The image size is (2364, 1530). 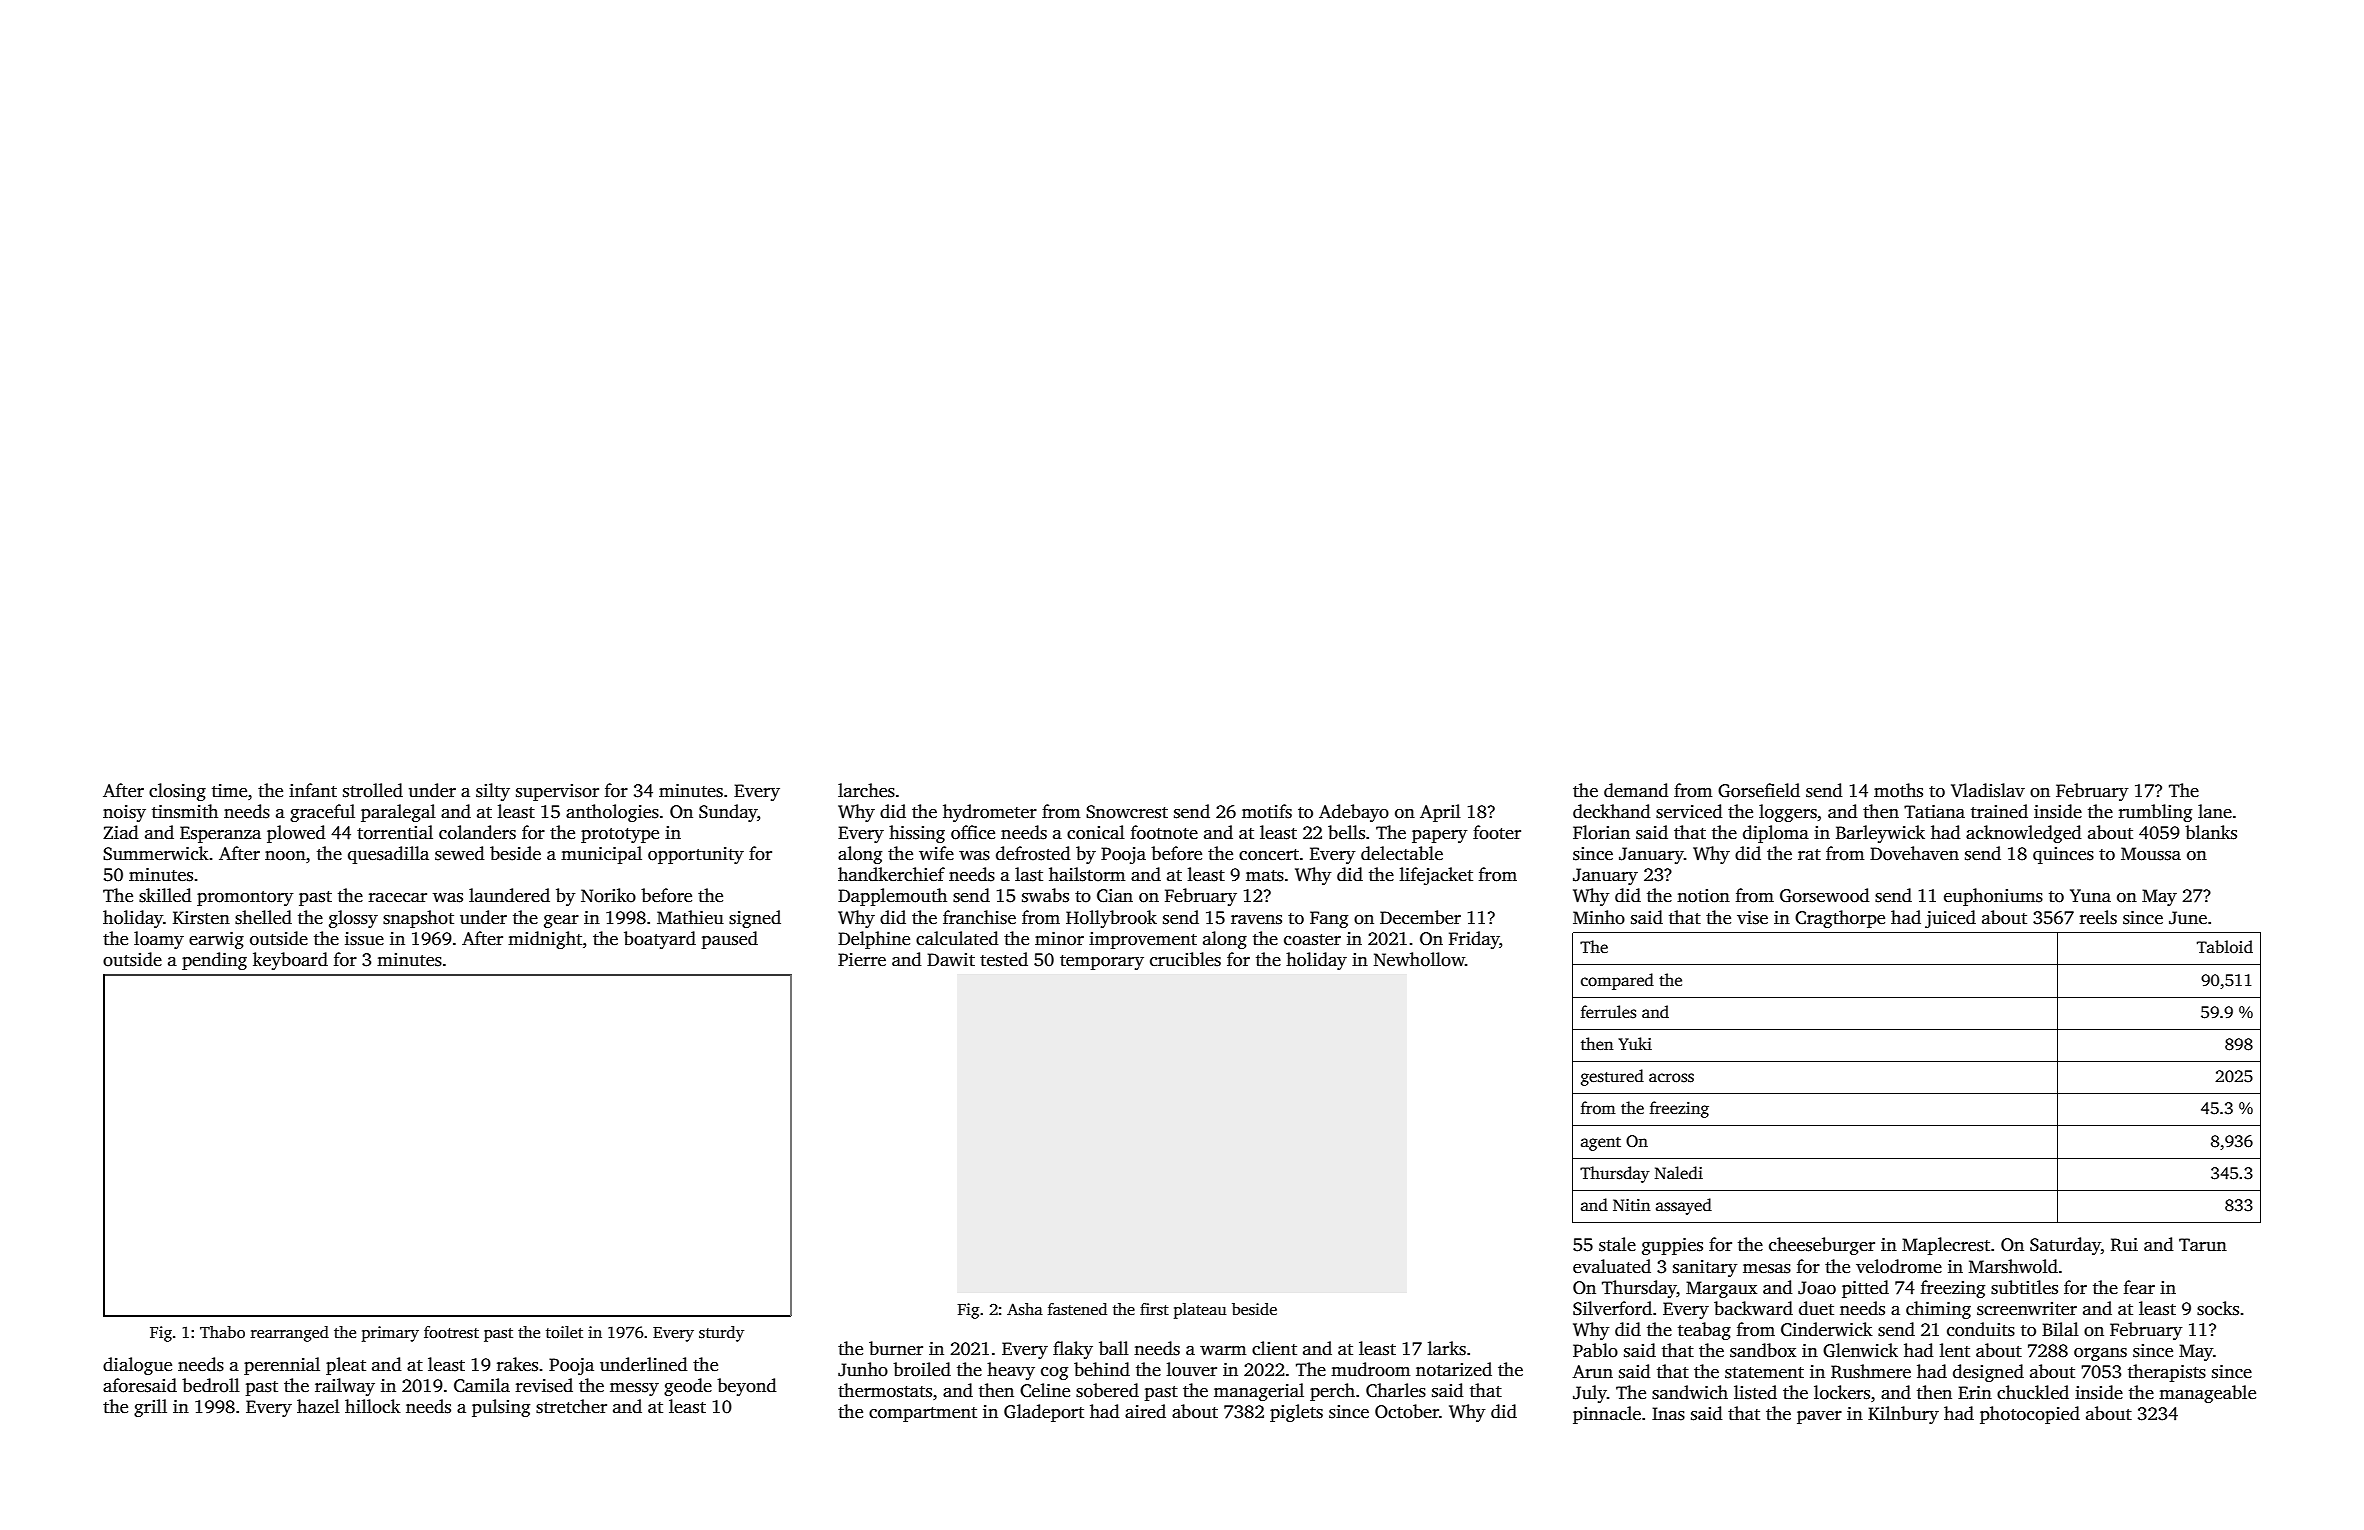 What do you see at coordinates (318, 1406) in the page?
I see `hazel` at bounding box center [318, 1406].
